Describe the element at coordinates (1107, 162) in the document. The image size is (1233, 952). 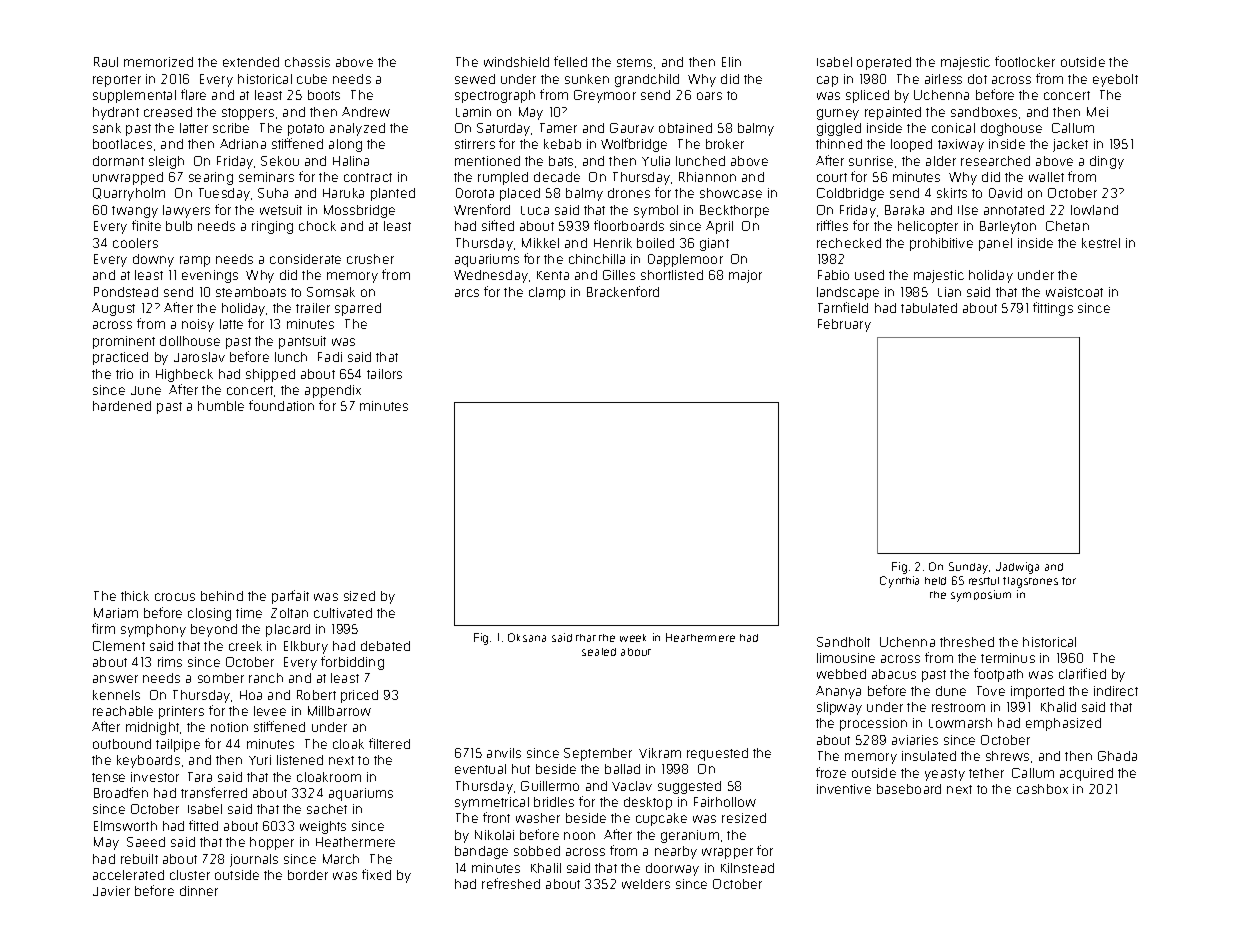
I see `dingy` at that location.
